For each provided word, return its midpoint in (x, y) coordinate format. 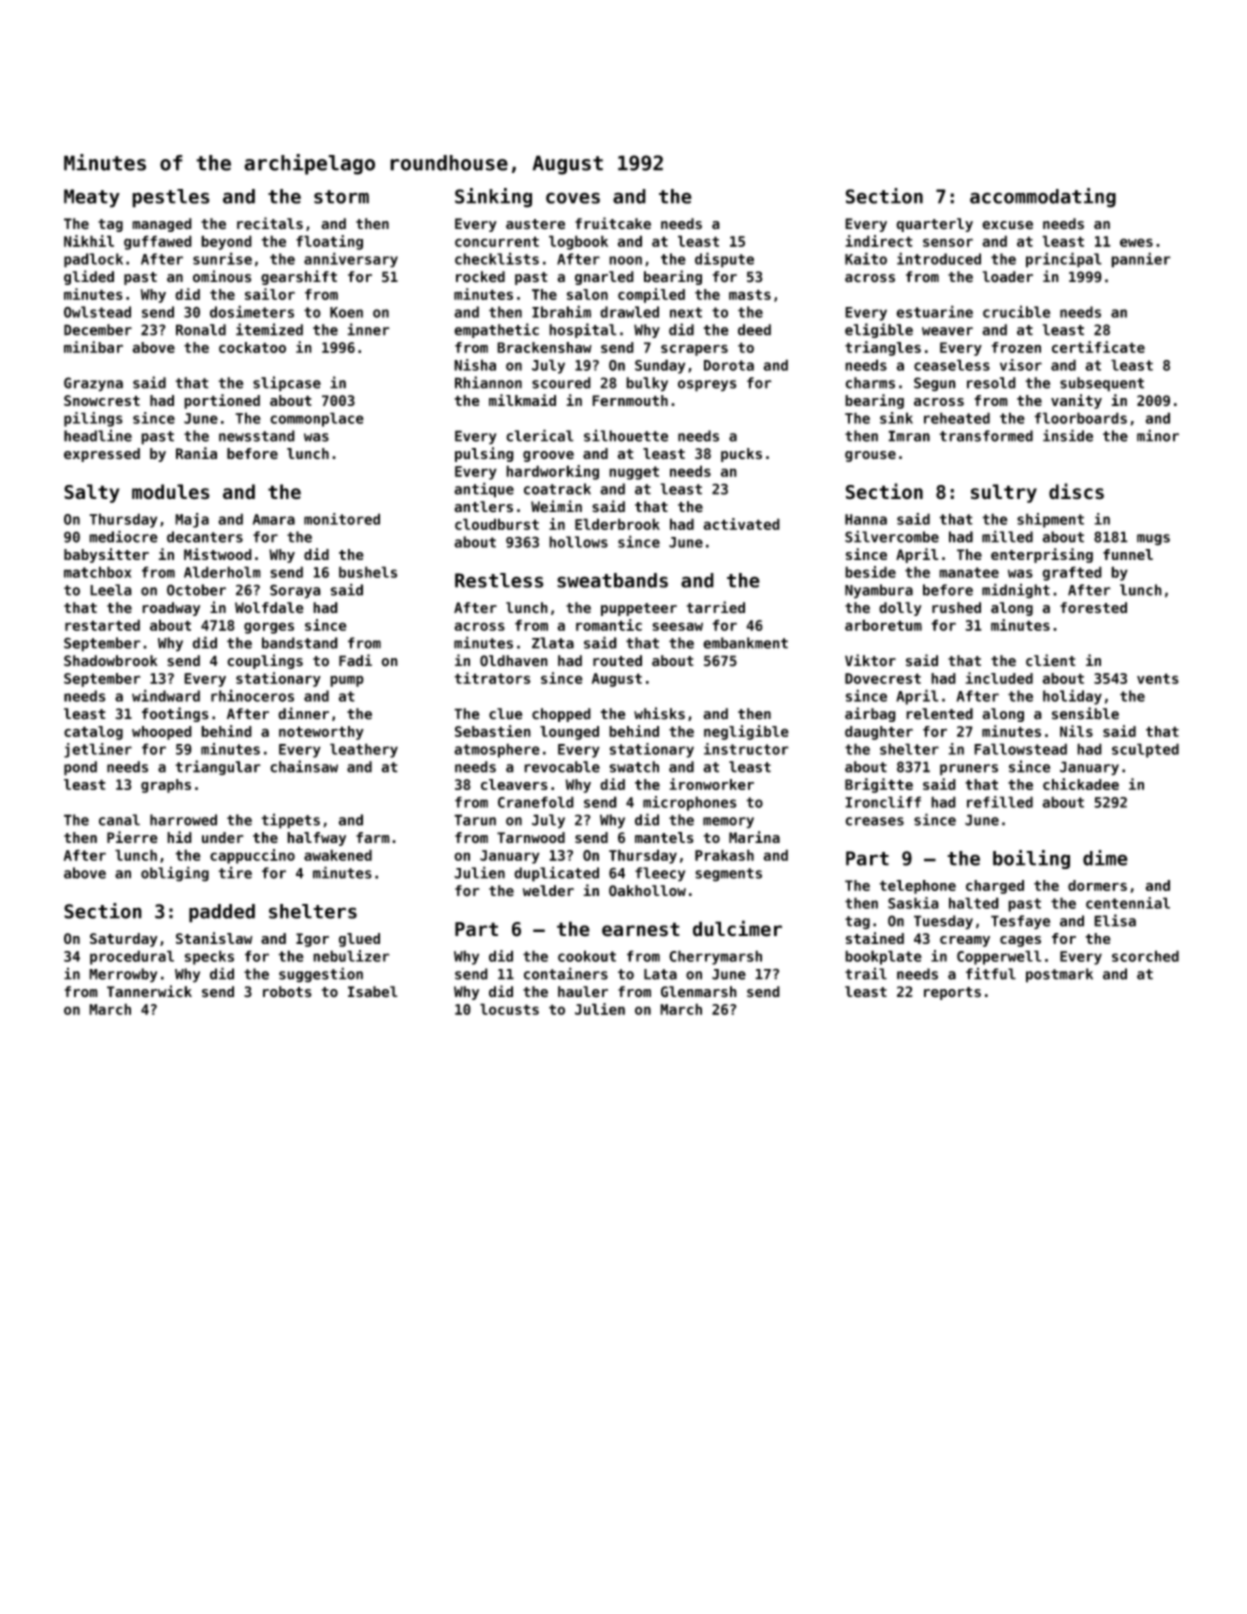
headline (98, 435)
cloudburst (497, 524)
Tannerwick (149, 991)
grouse (870, 456)
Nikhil (89, 241)
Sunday (660, 366)
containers (566, 973)
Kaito (866, 258)
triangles (883, 348)
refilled (1000, 802)
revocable (562, 767)
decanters (205, 537)
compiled (651, 295)
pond (80, 768)
